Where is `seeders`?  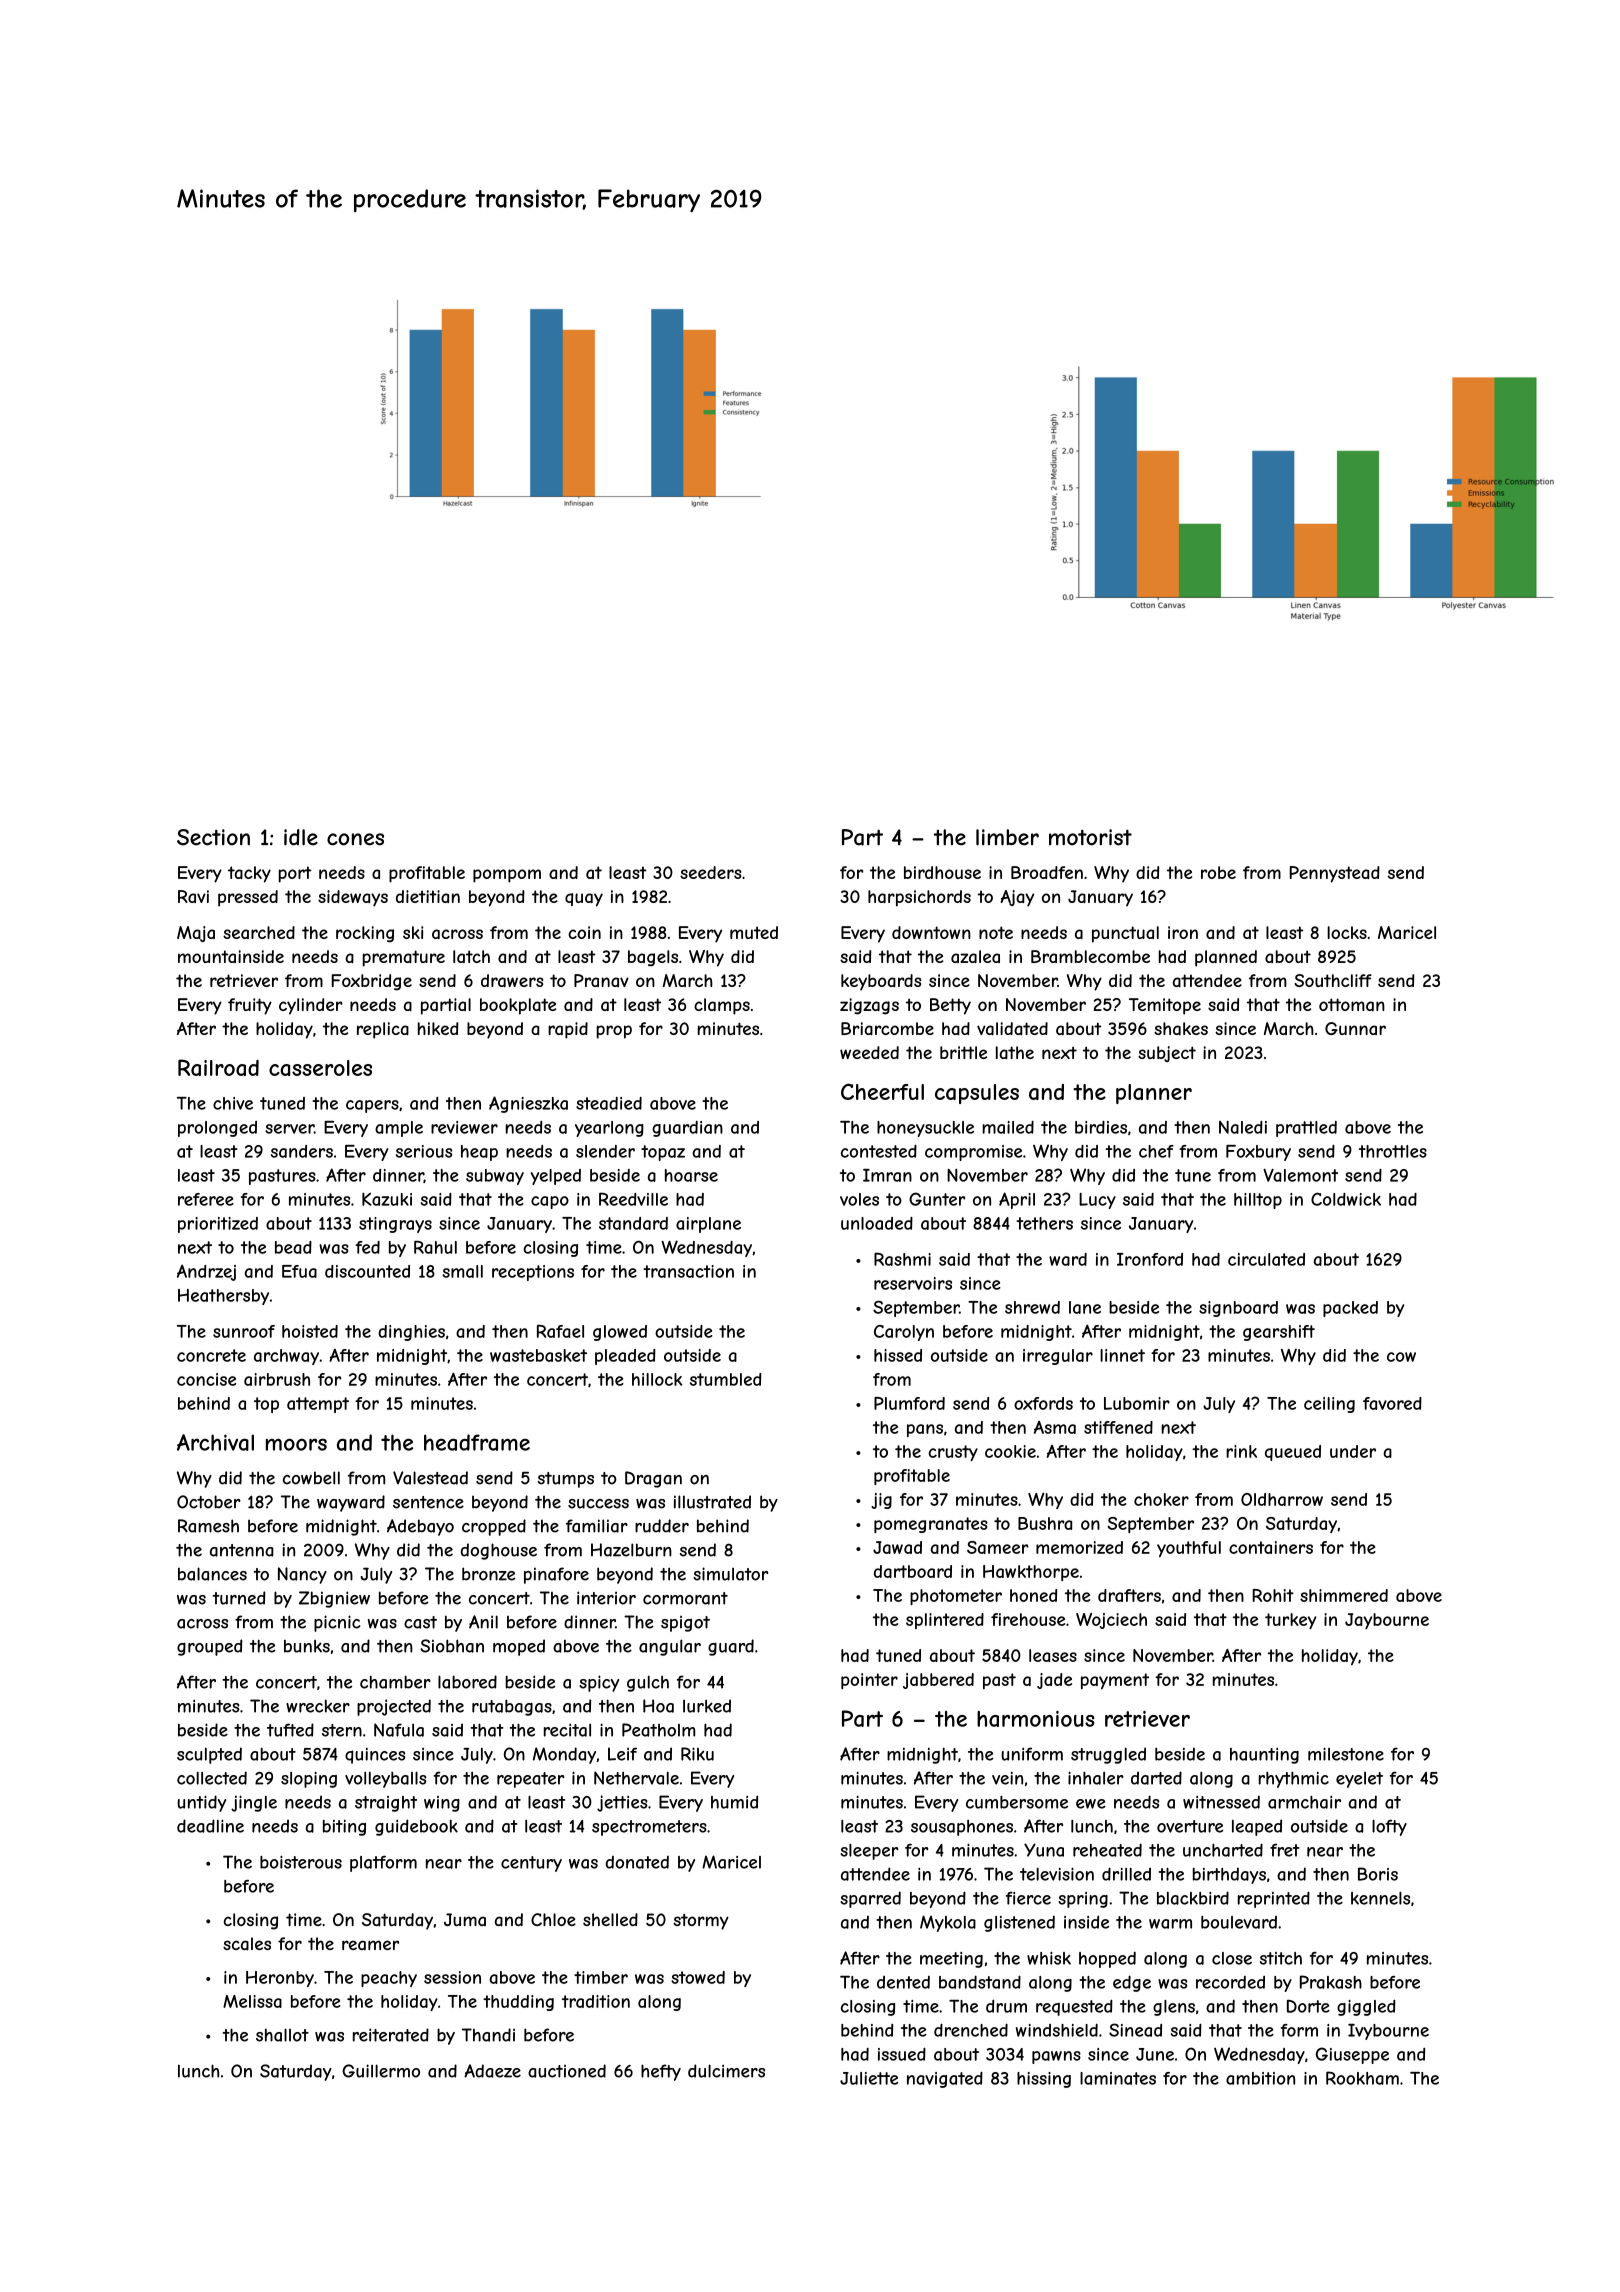
seeders is located at coordinates (711, 872).
